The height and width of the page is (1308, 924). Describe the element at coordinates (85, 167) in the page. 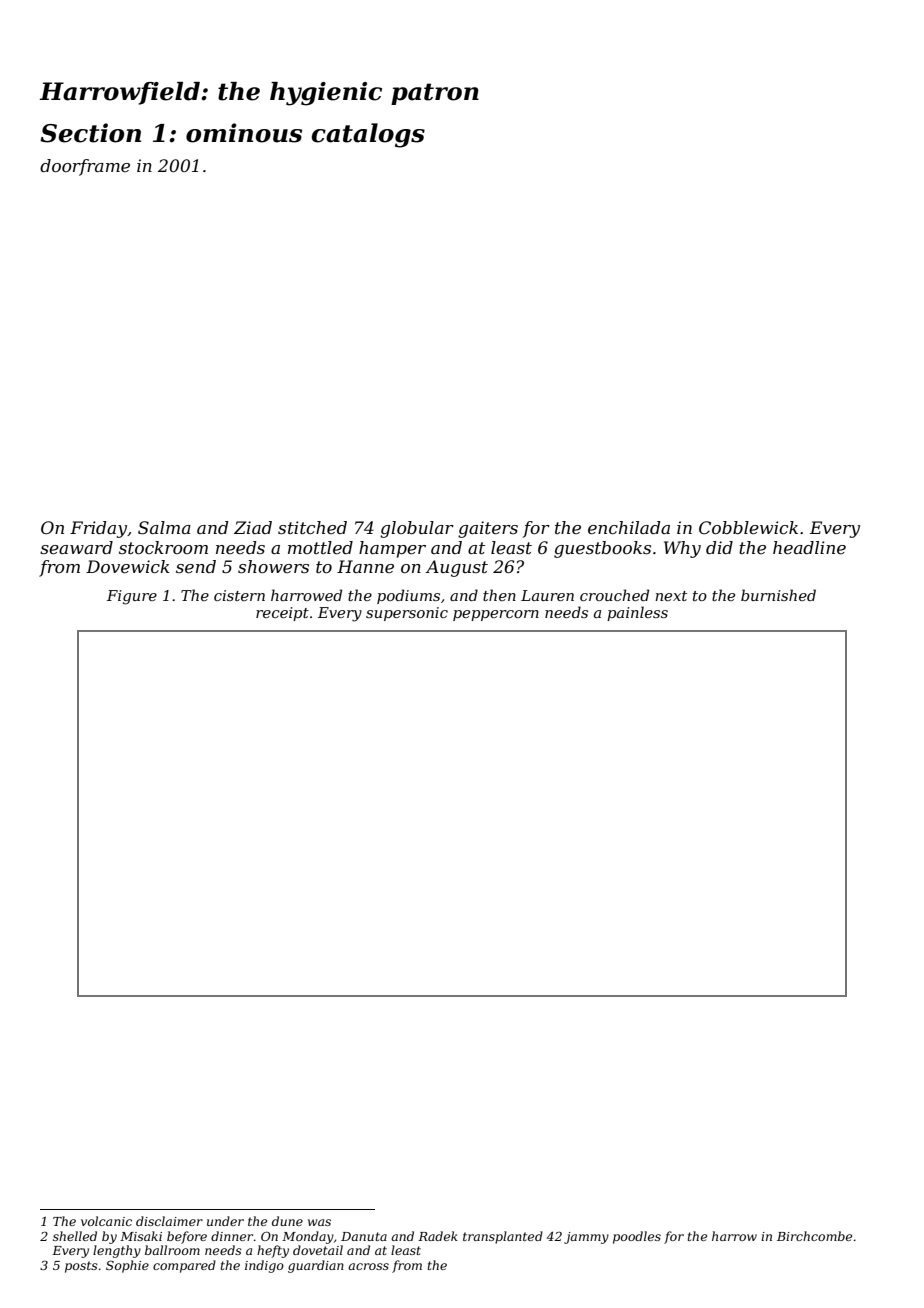

I see `doorframe` at that location.
